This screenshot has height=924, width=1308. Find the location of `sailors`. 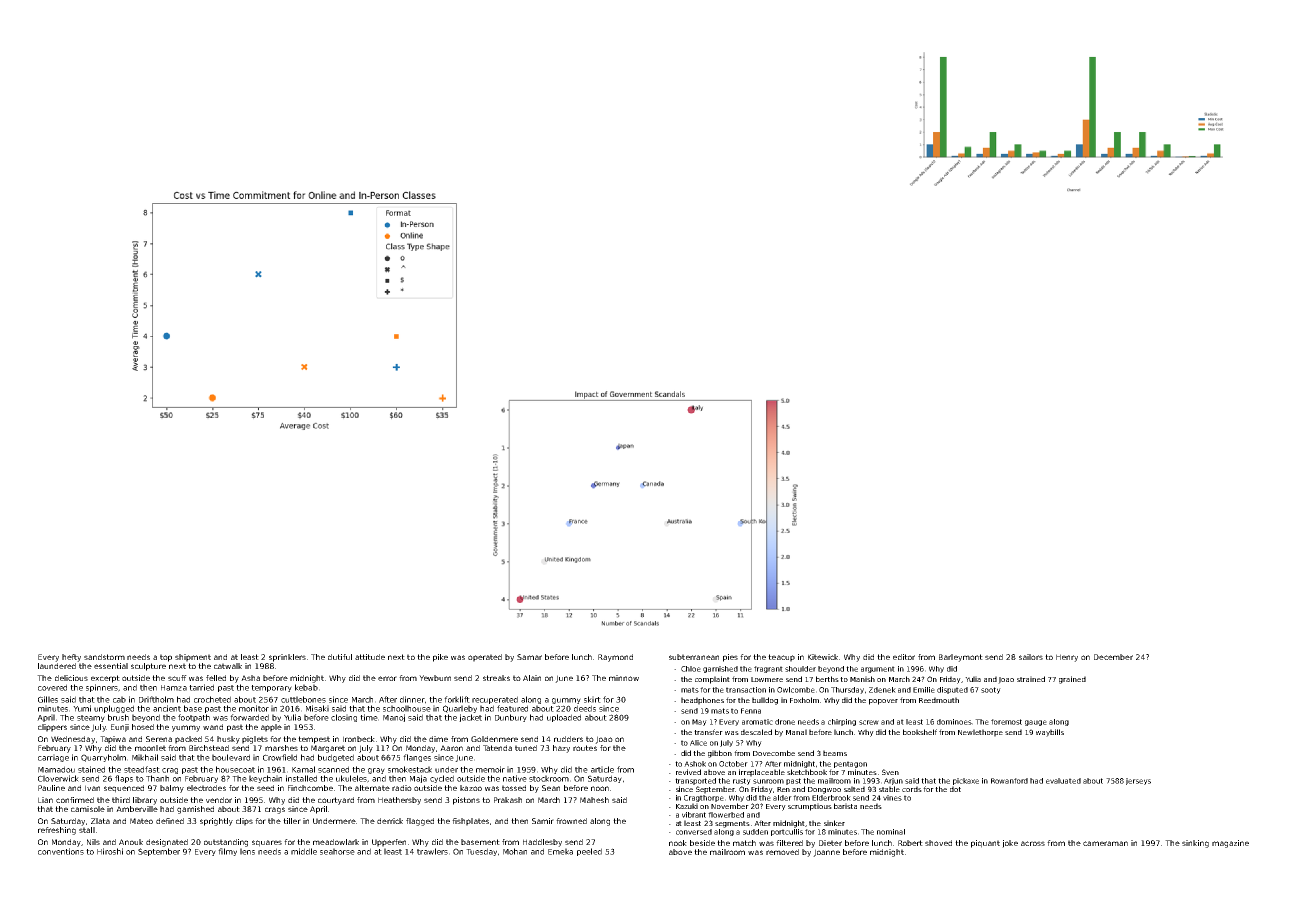

sailors is located at coordinates (1031, 657).
